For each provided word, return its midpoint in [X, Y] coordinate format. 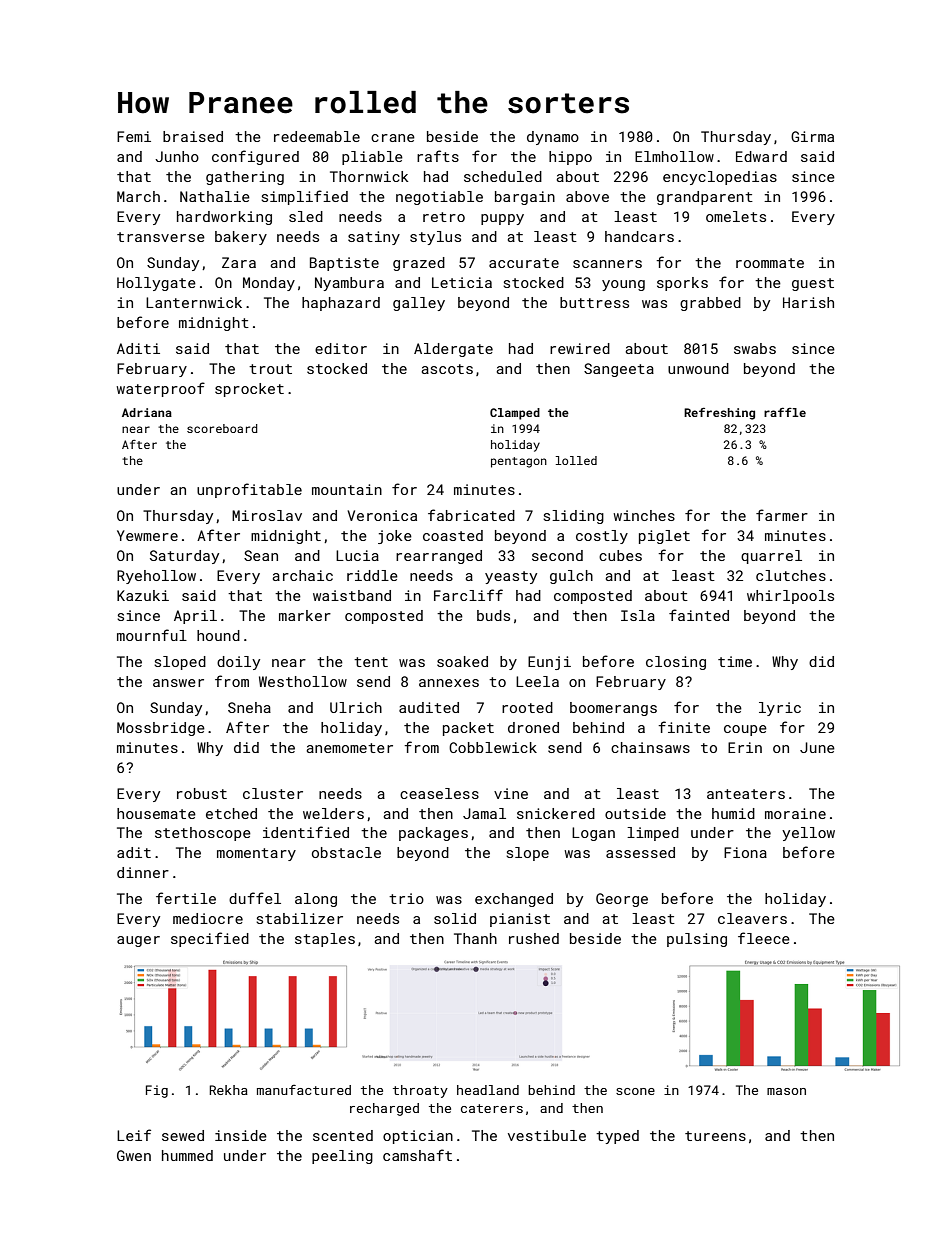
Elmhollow [674, 156]
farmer [782, 515]
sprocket [249, 390]
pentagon [519, 462]
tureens [715, 1136]
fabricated [471, 515]
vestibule [547, 1135]
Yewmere [147, 535]
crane [393, 138]
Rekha [228, 1090]
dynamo [553, 138]
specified [210, 939]
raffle [785, 412]
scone [635, 1091]
